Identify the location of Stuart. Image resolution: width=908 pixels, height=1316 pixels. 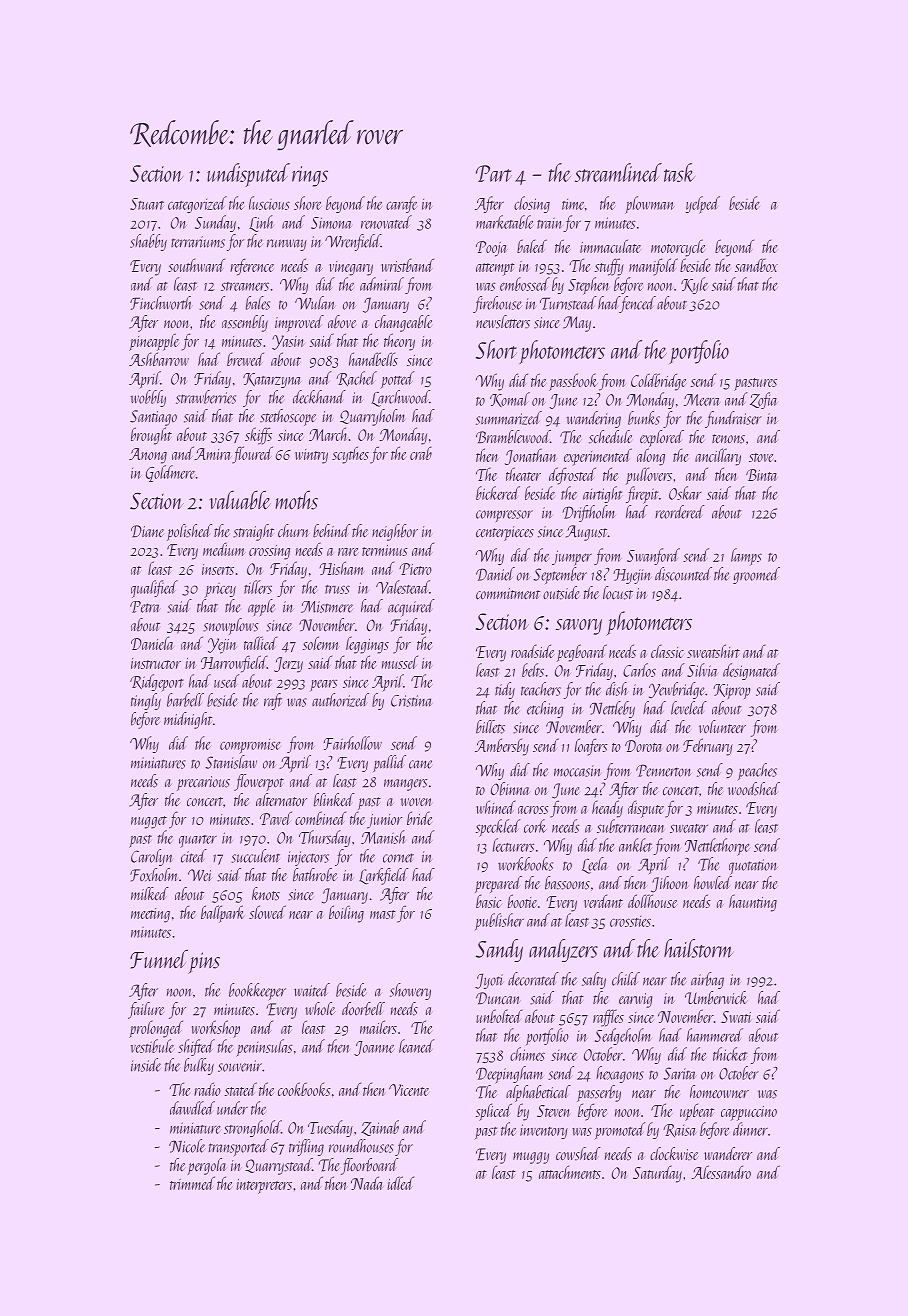
(147, 204).
